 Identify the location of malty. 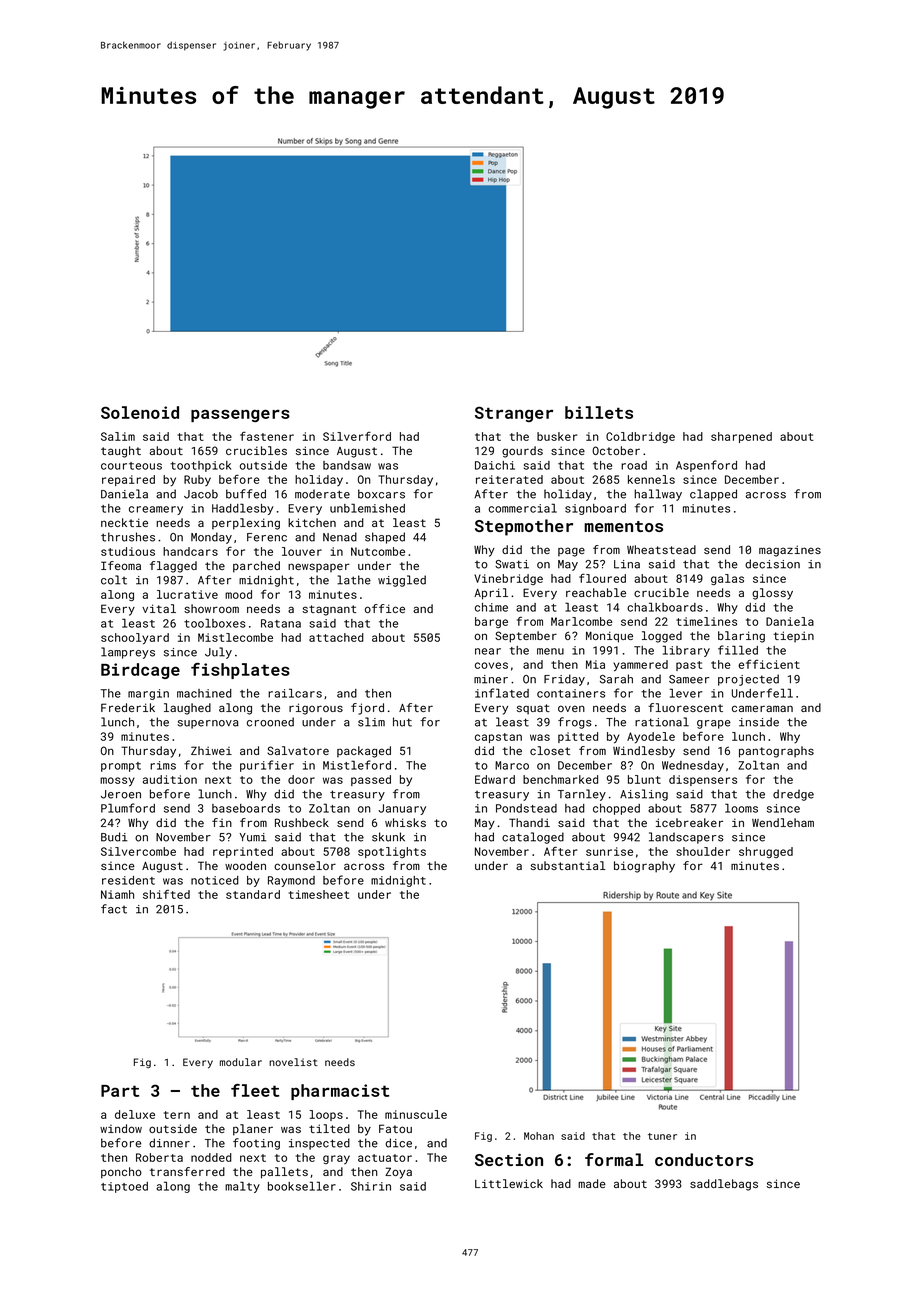
(242, 1187).
